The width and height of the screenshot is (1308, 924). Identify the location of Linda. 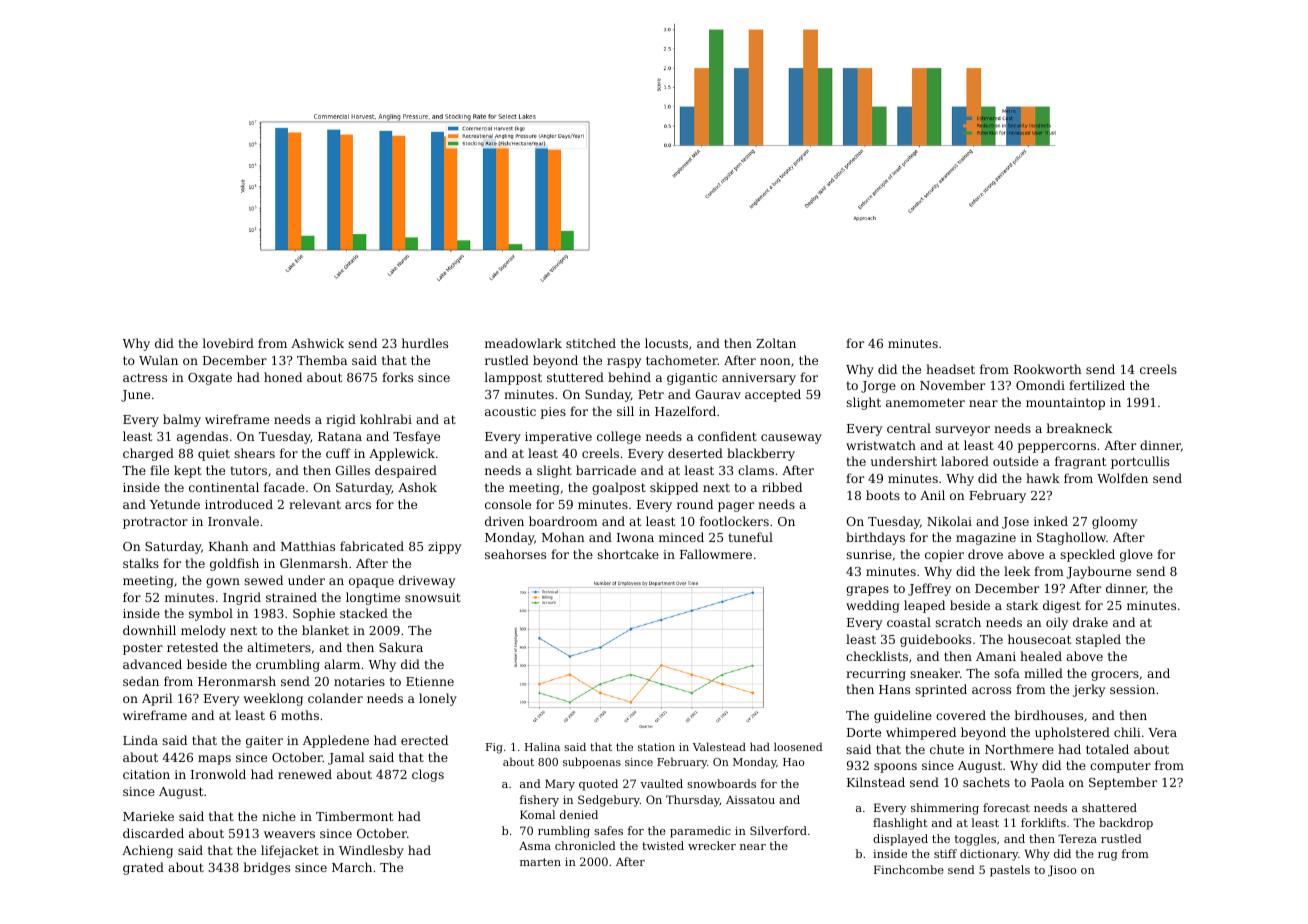
(140, 740).
